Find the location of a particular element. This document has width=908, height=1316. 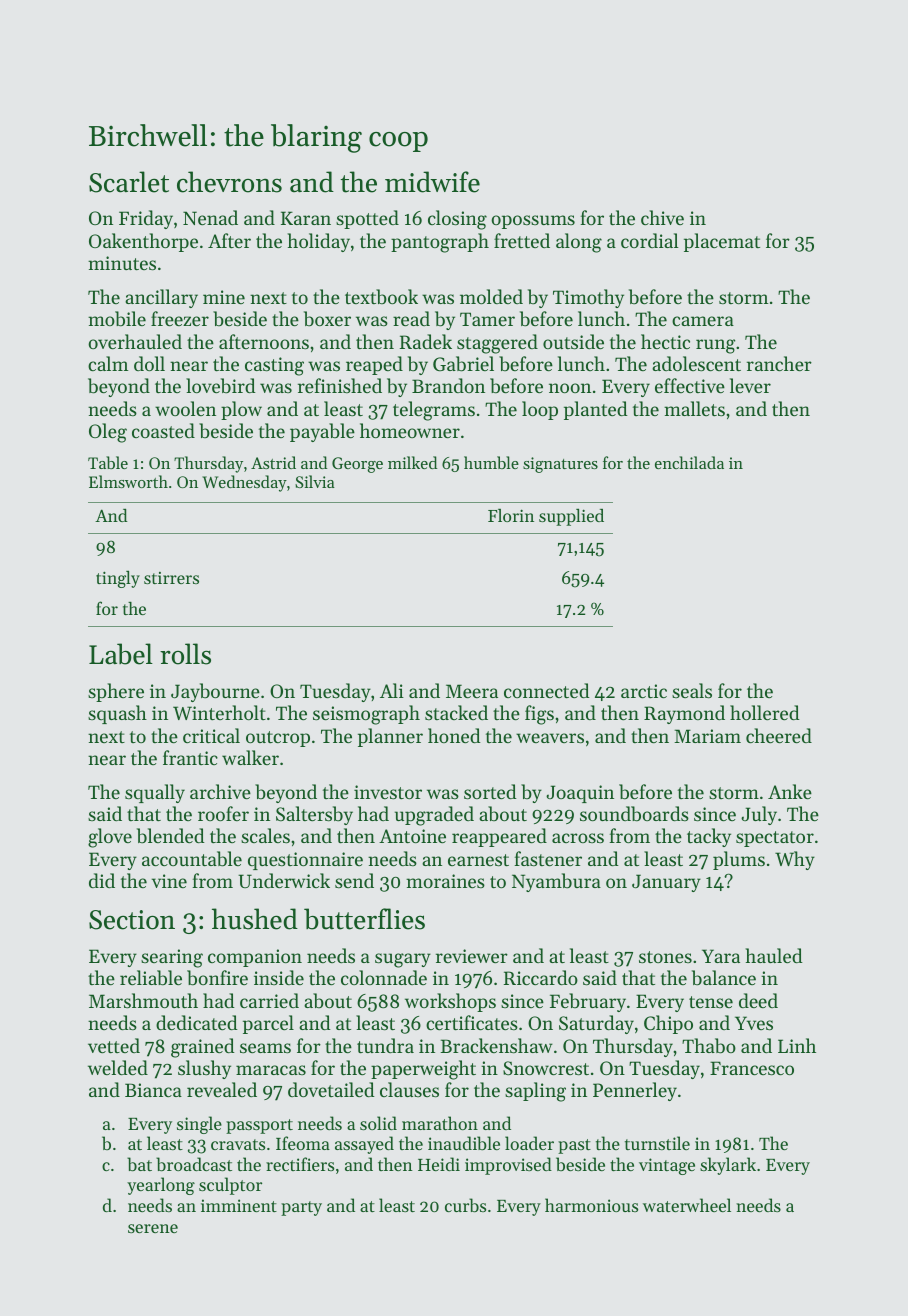

reliable is located at coordinates (151, 978).
